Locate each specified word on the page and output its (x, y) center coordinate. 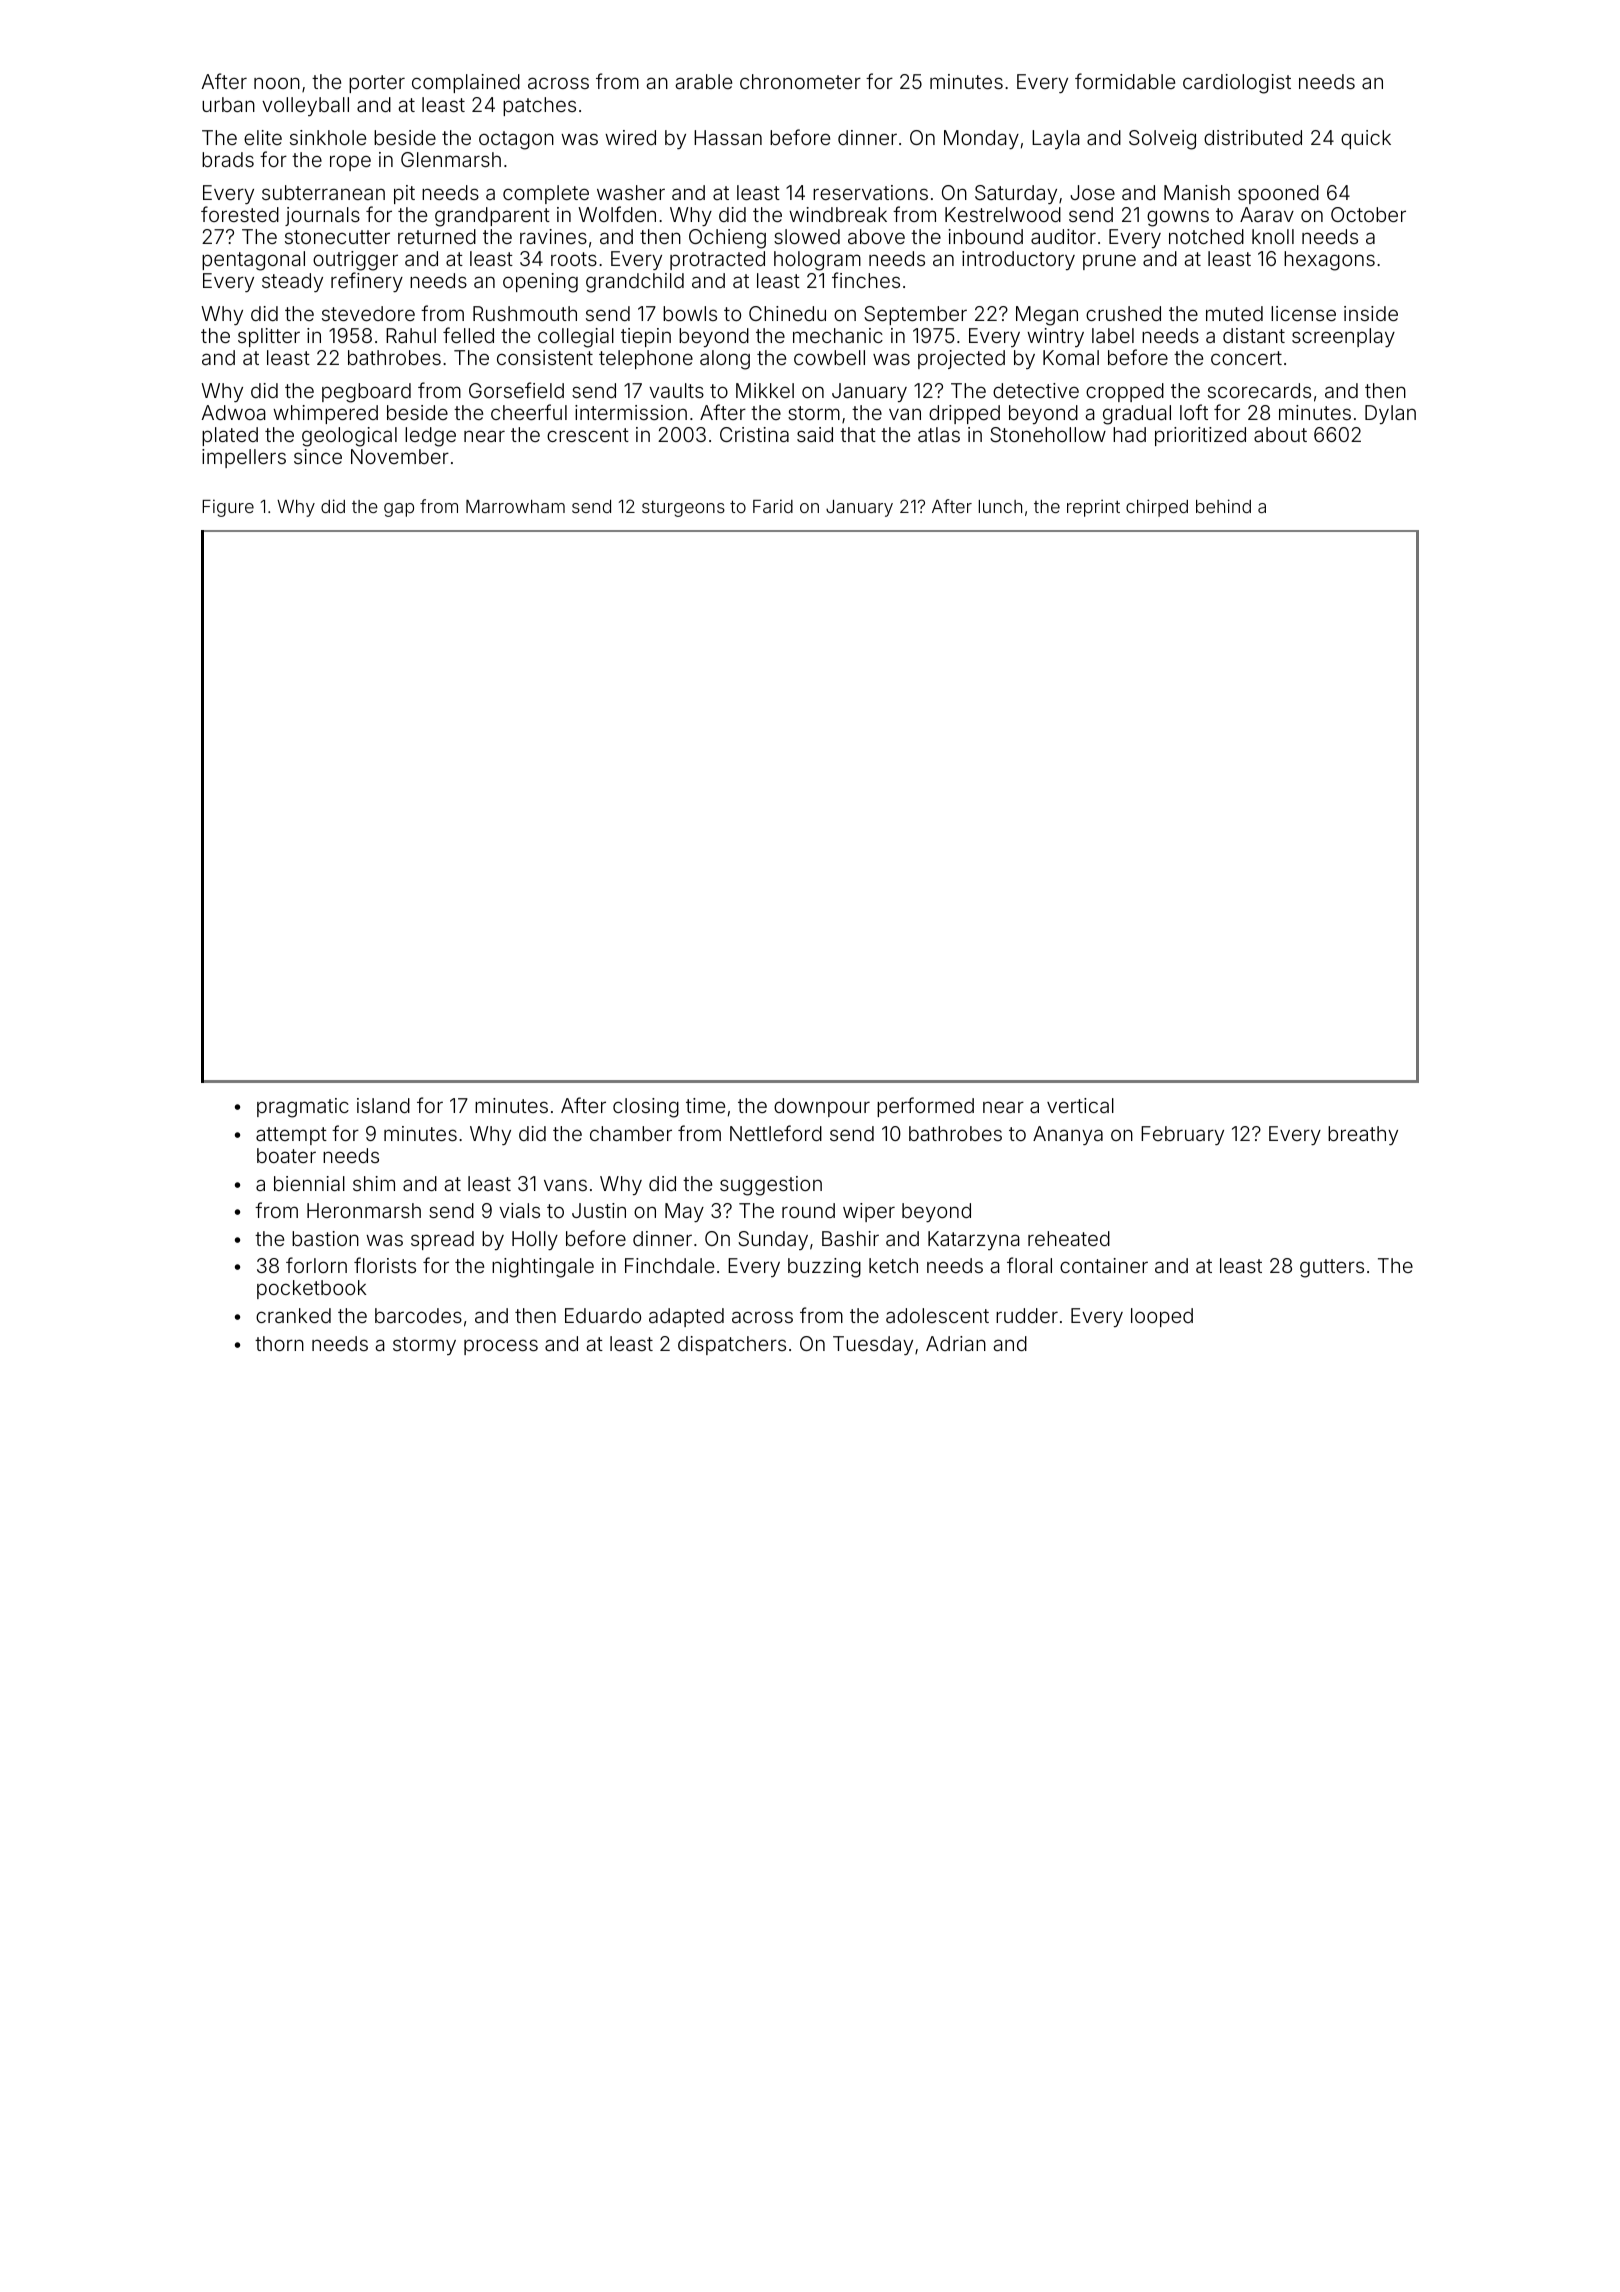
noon (277, 83)
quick (1366, 139)
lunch (1000, 506)
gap (399, 510)
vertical (1080, 1105)
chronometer (800, 81)
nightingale (543, 1268)
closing (646, 1108)
